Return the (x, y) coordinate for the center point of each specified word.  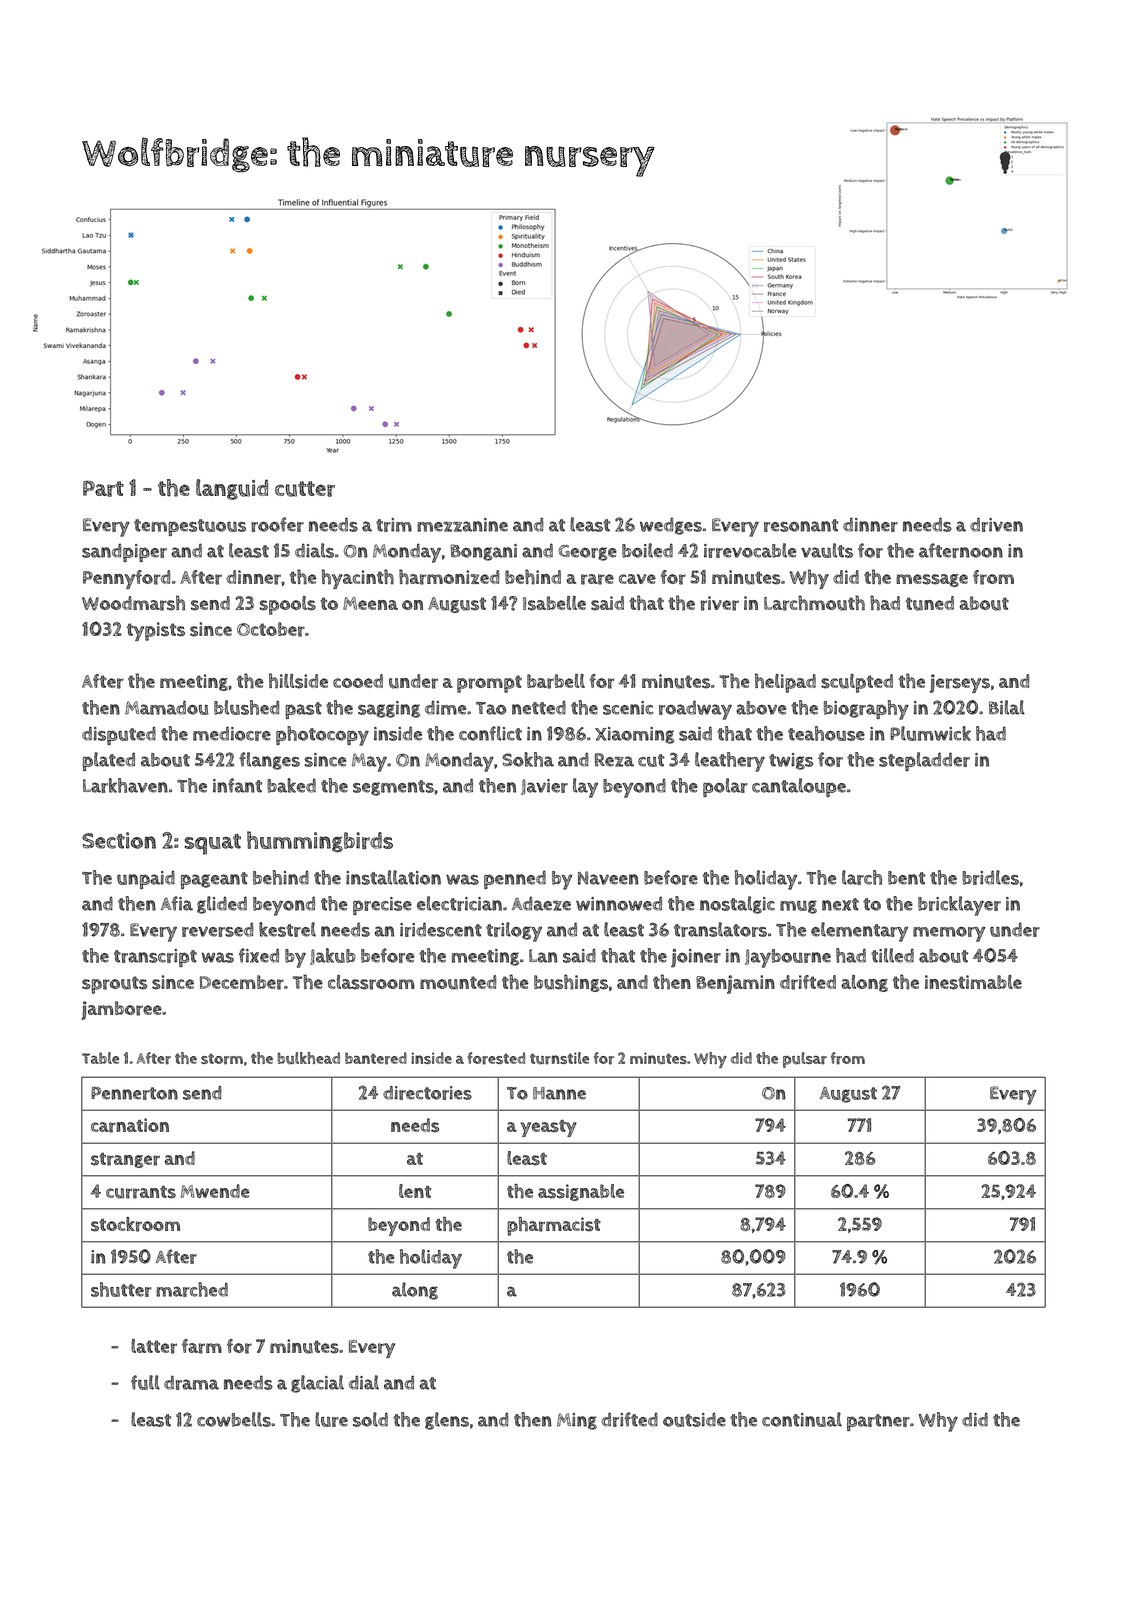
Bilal (1007, 707)
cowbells (234, 1419)
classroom (371, 982)
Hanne (559, 1093)
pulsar (805, 1060)
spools (287, 605)
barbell (556, 681)
